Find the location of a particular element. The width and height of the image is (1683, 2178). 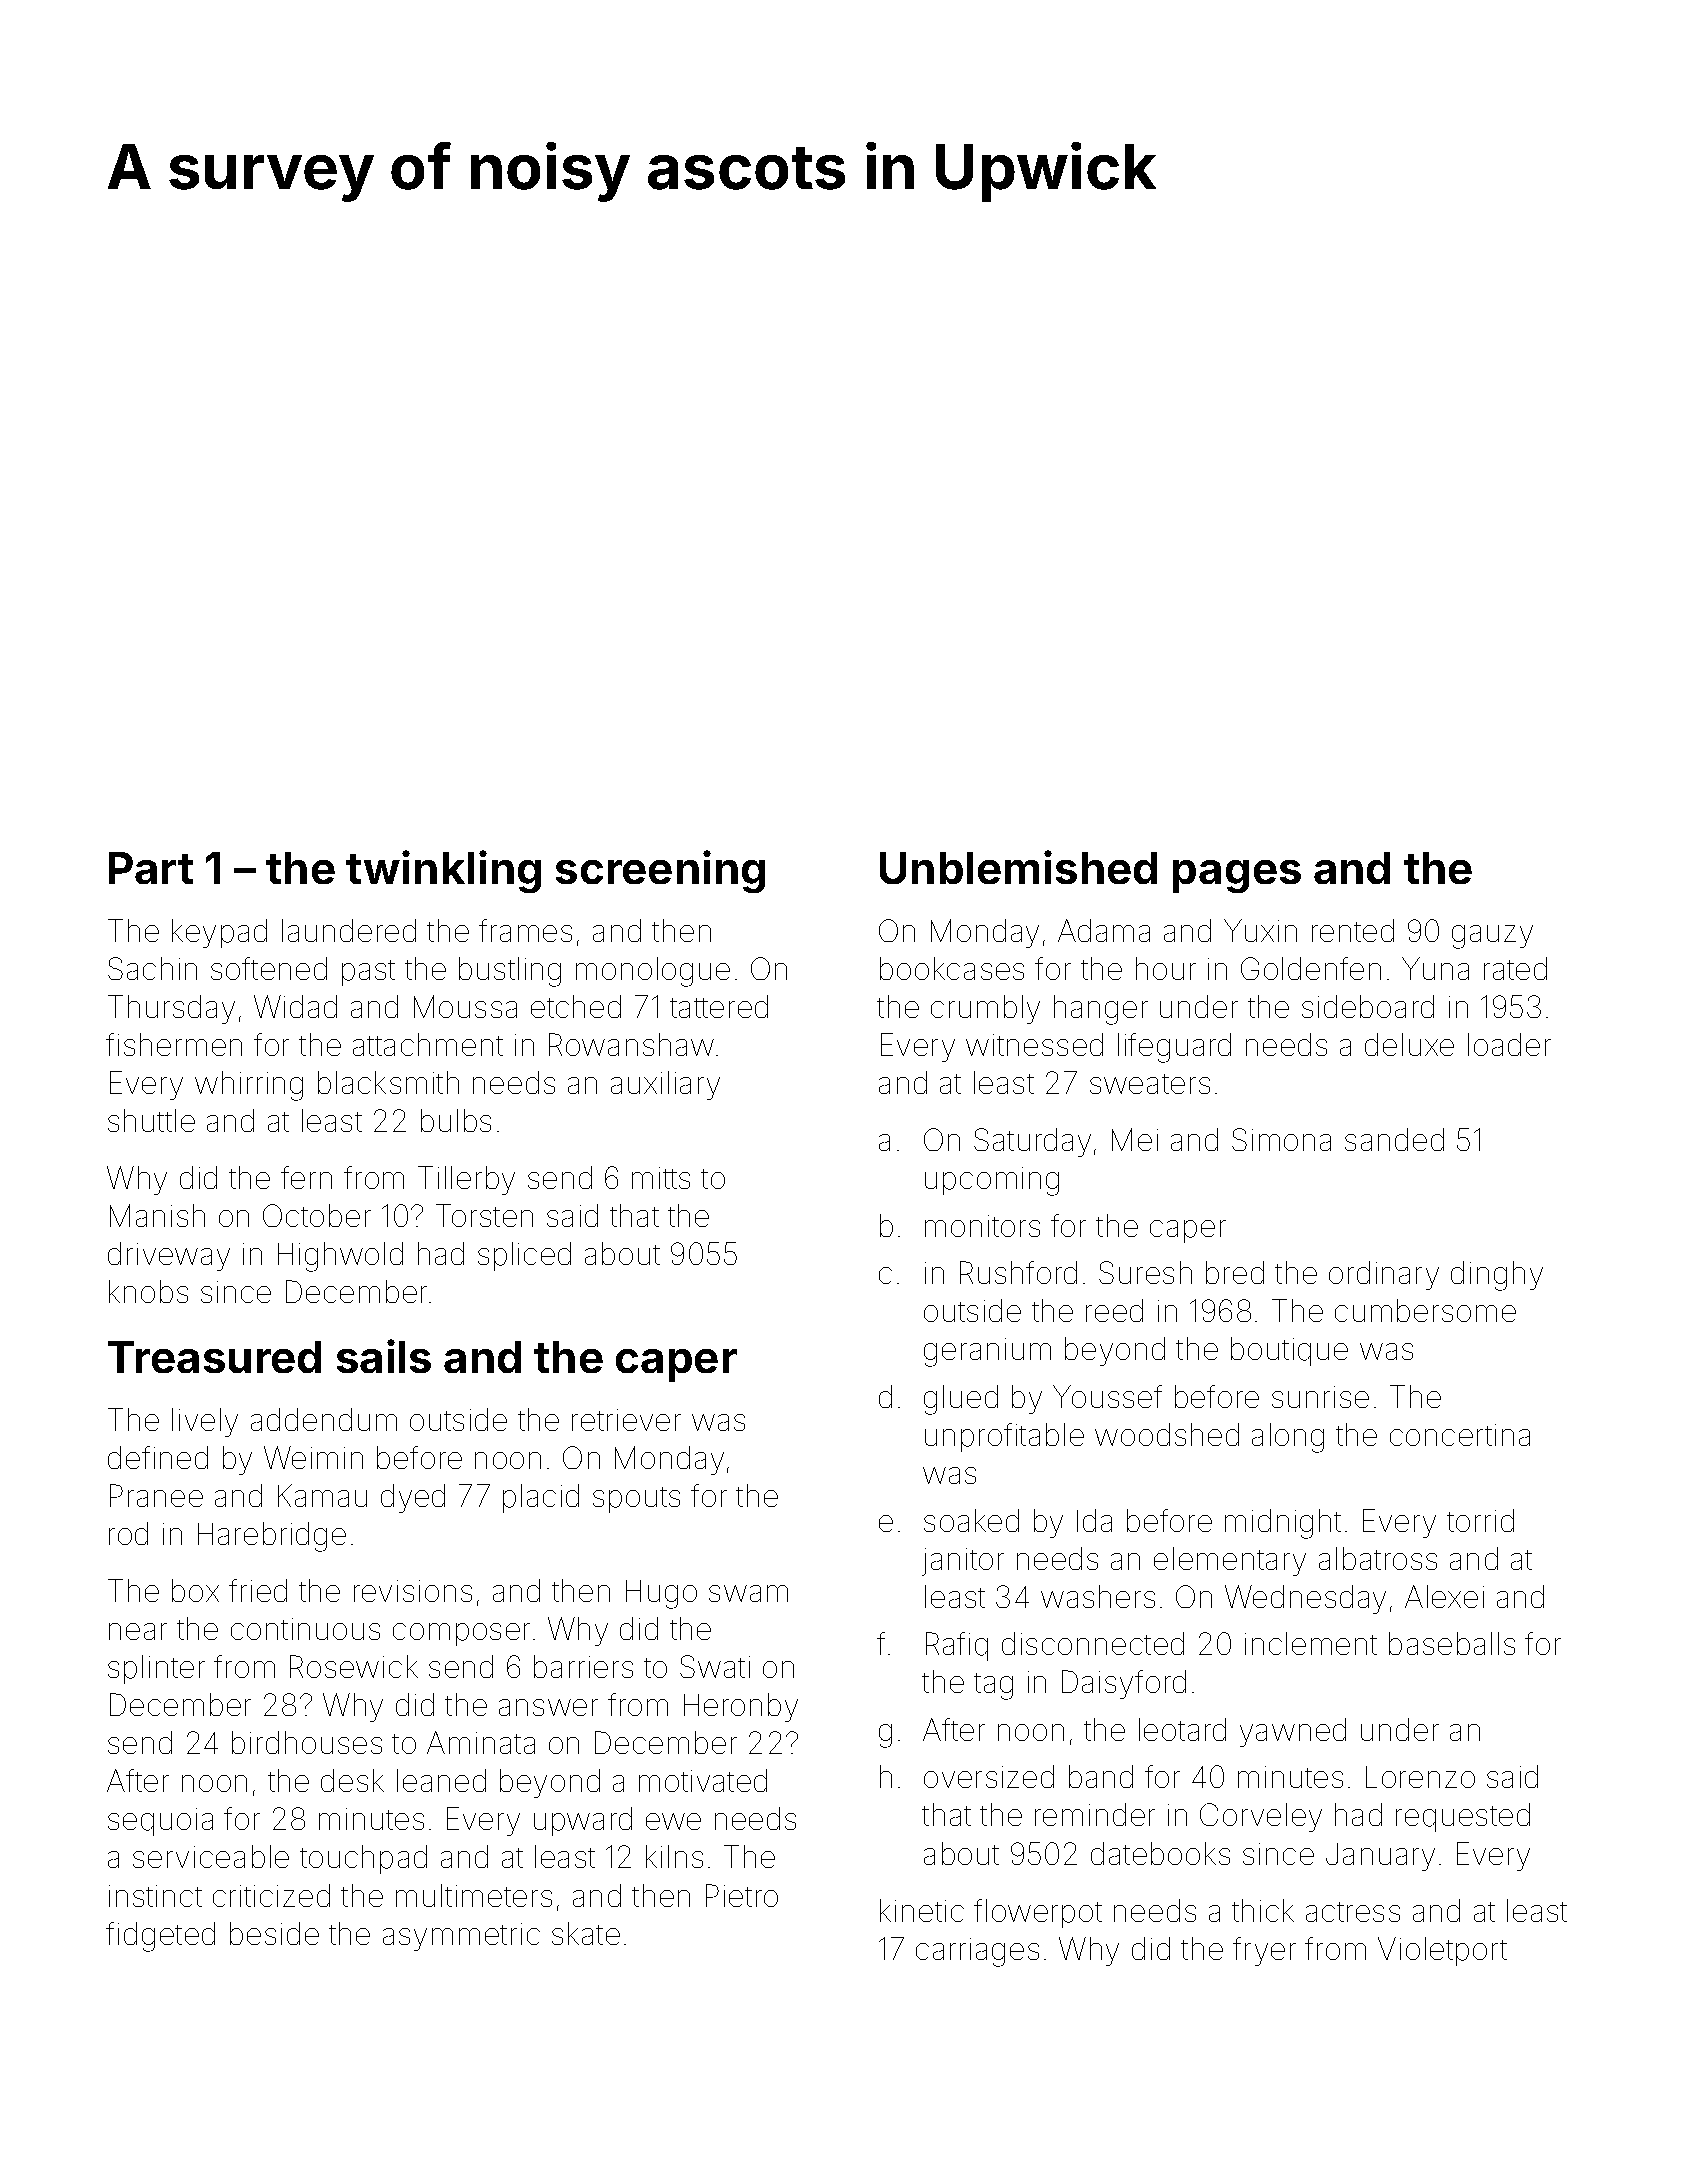

barriers is located at coordinates (583, 1666).
